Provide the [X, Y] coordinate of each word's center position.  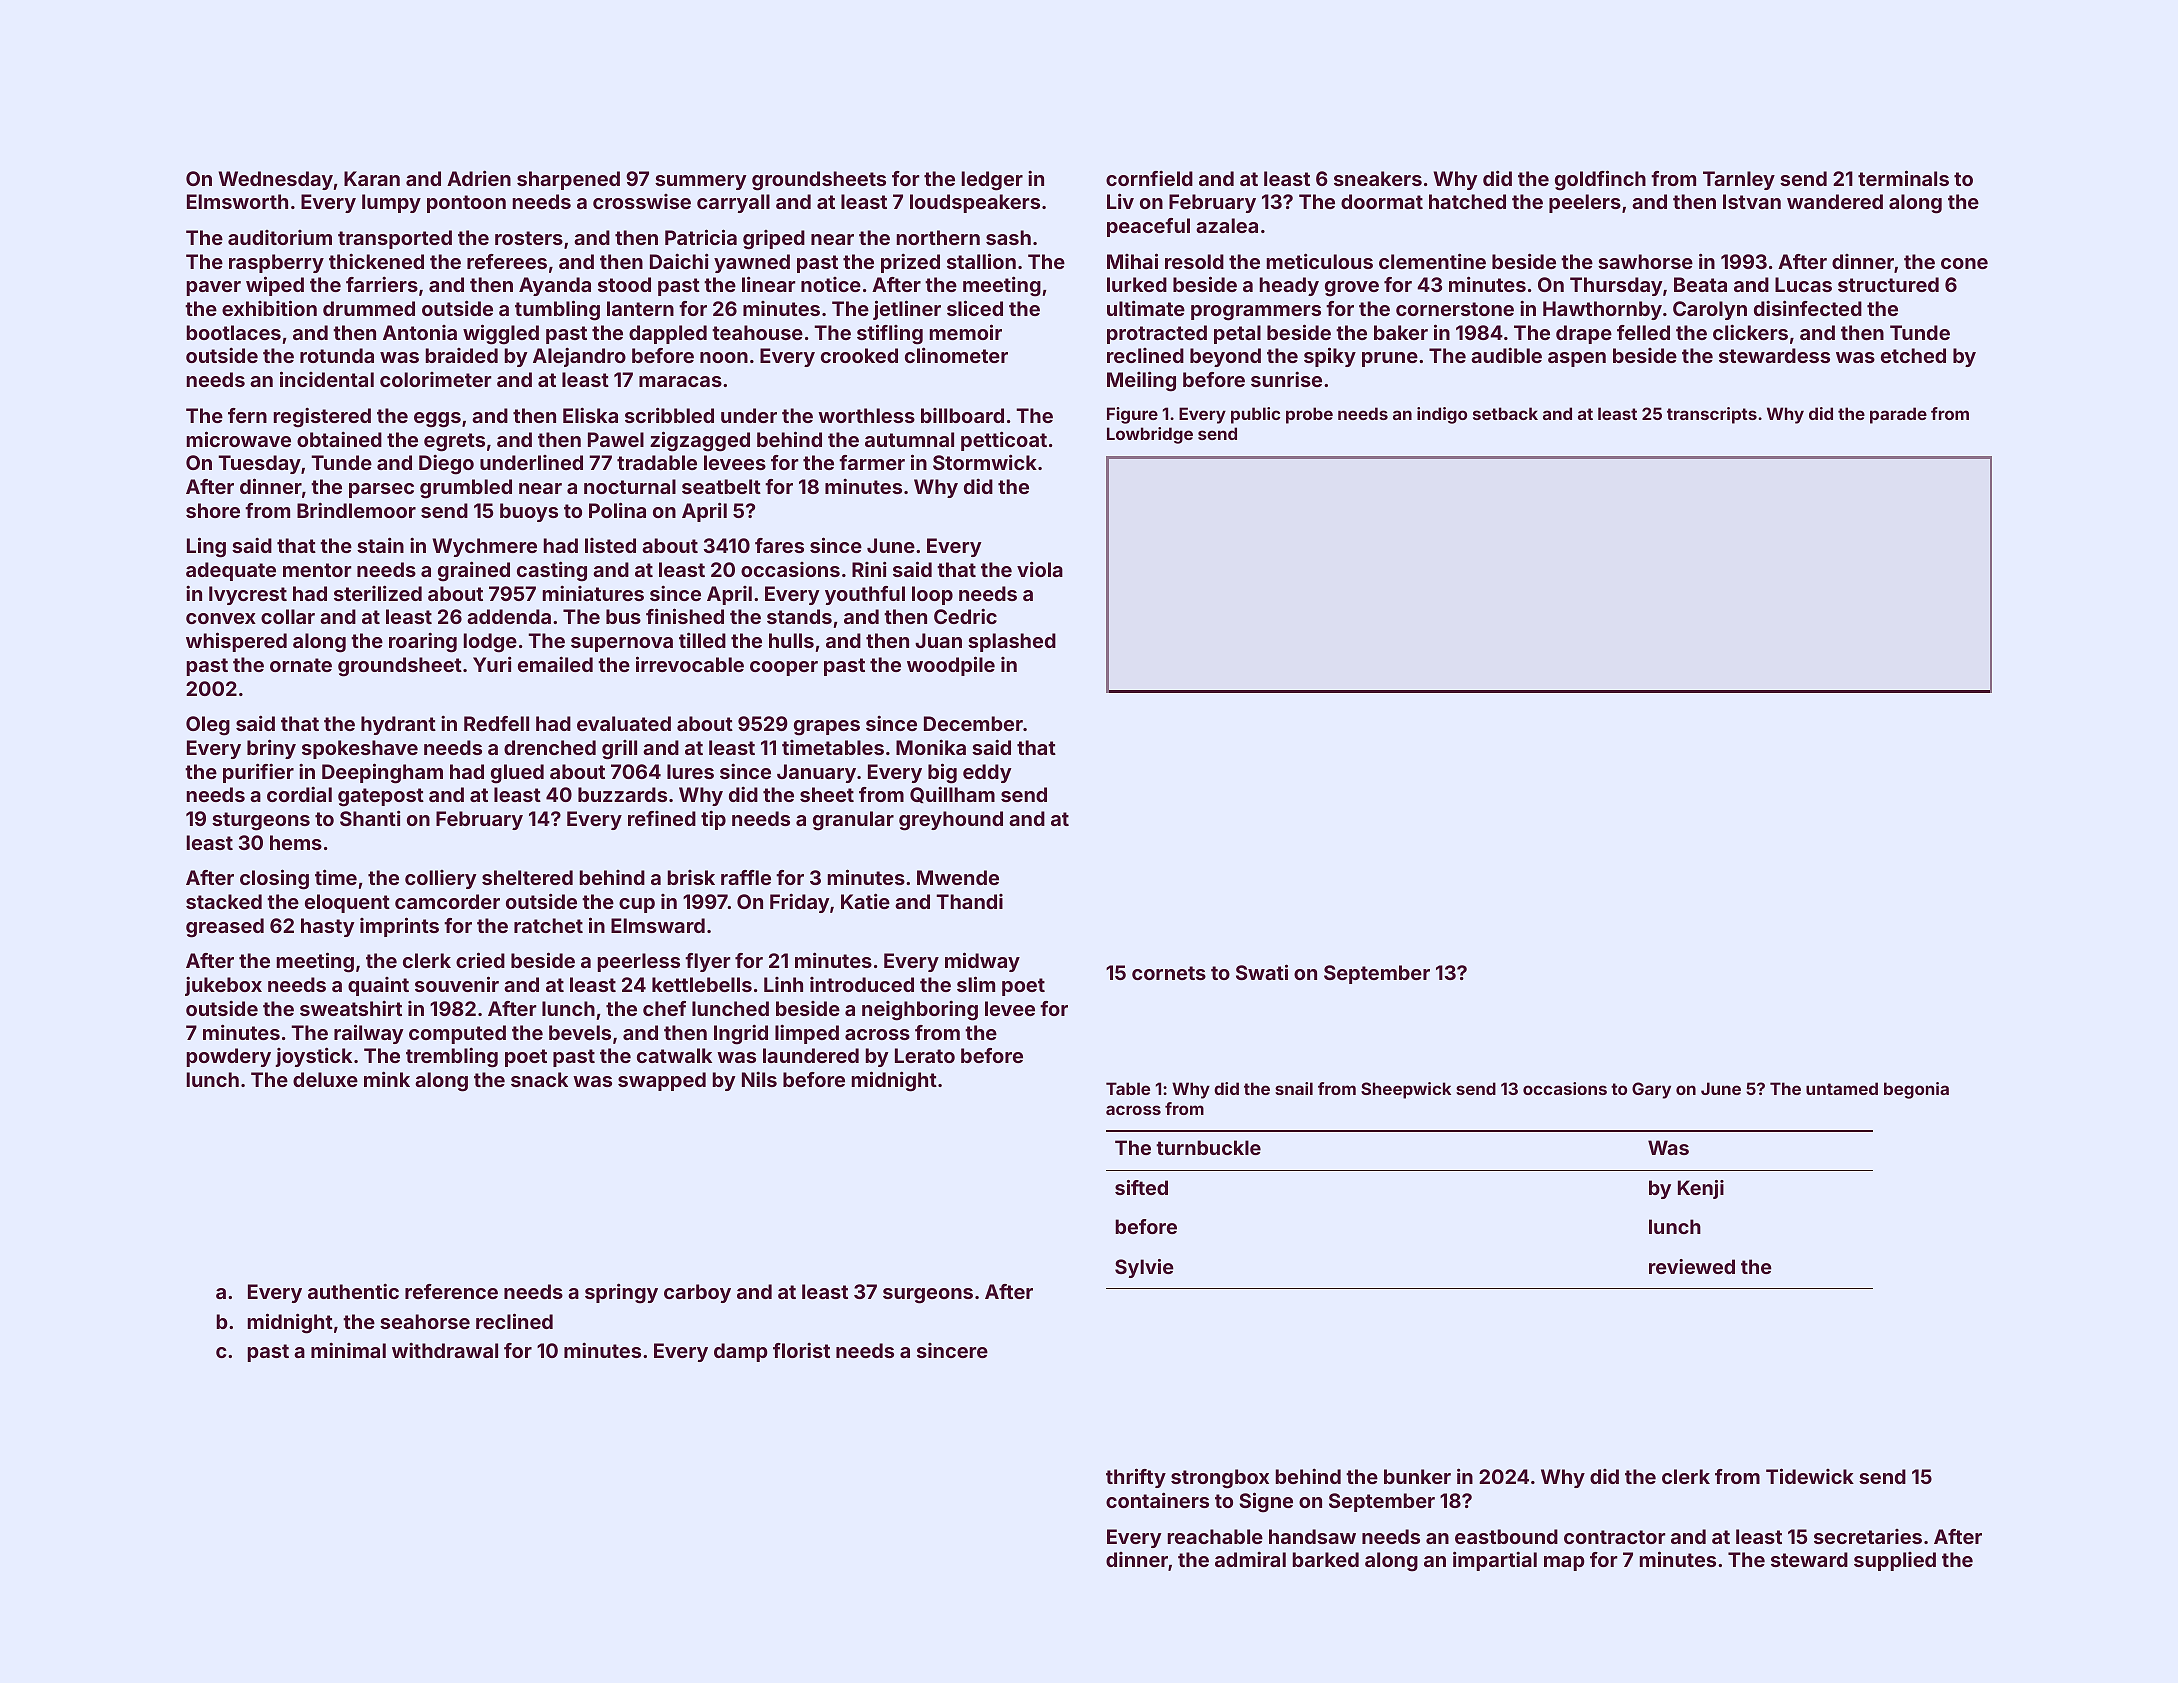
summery [701, 182]
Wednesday [275, 180]
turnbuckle [1208, 1147]
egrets [454, 442]
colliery [441, 879]
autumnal [909, 439]
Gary [1651, 1090]
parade [1898, 415]
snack [539, 1079]
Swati [1262, 972]
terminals [1903, 178]
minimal [348, 1350]
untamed [1842, 1088]
